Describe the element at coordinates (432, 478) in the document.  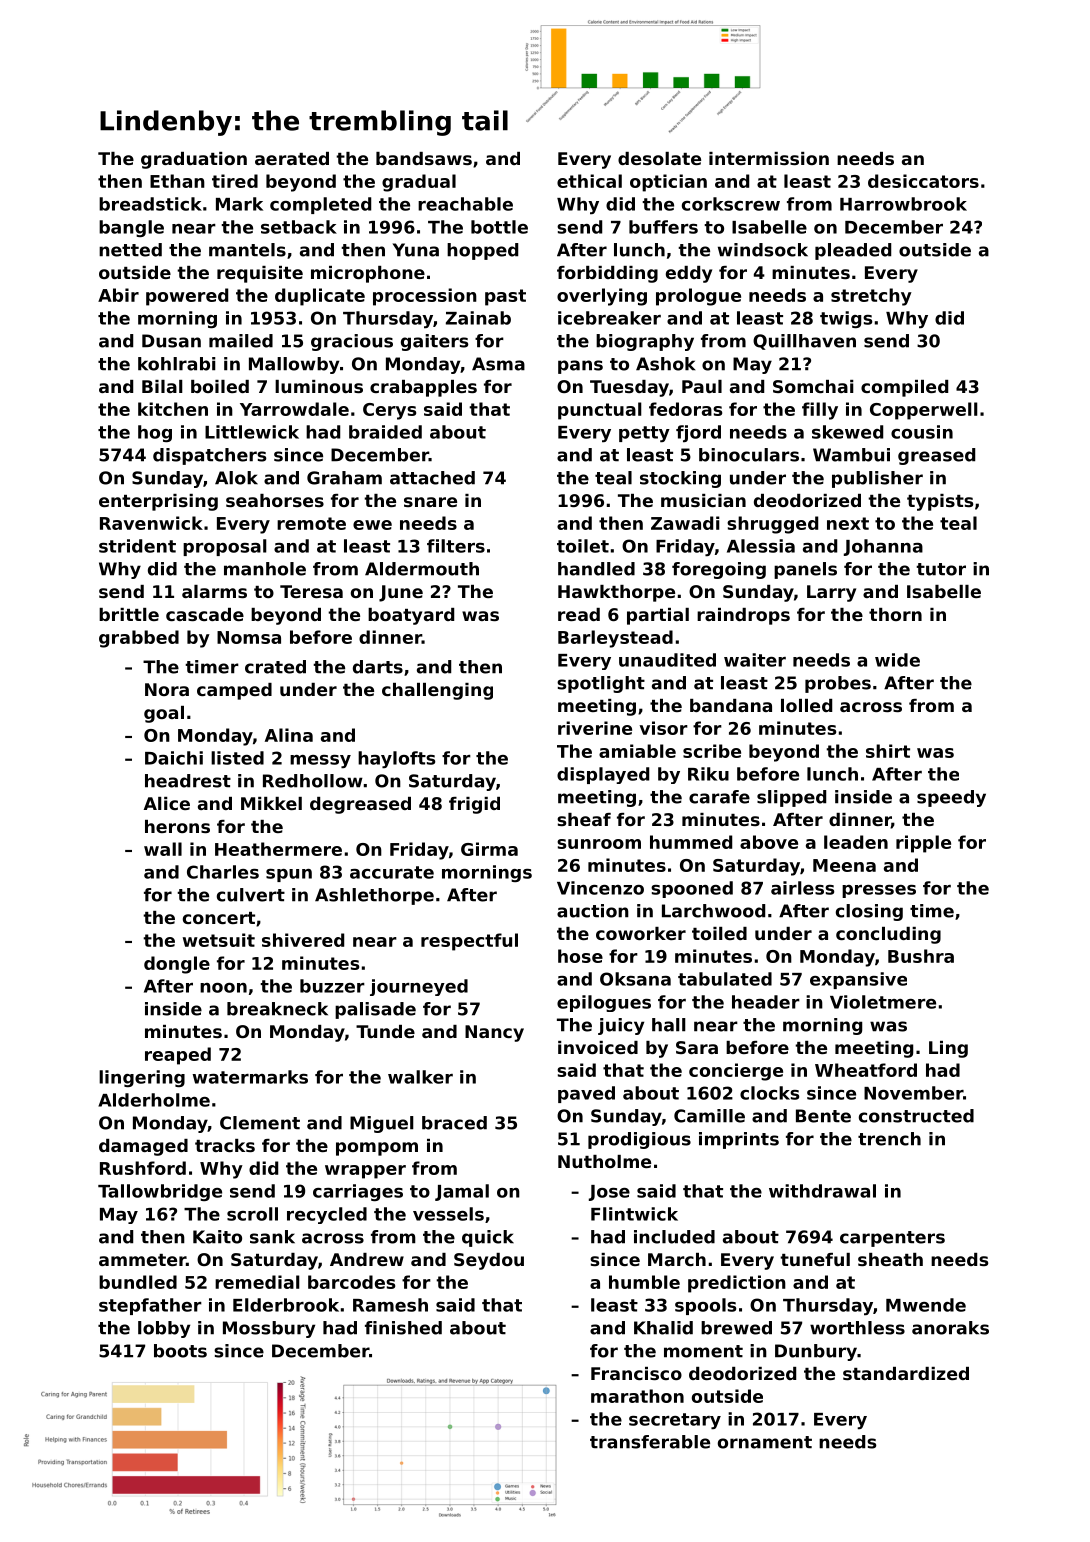
I see `attached` at that location.
